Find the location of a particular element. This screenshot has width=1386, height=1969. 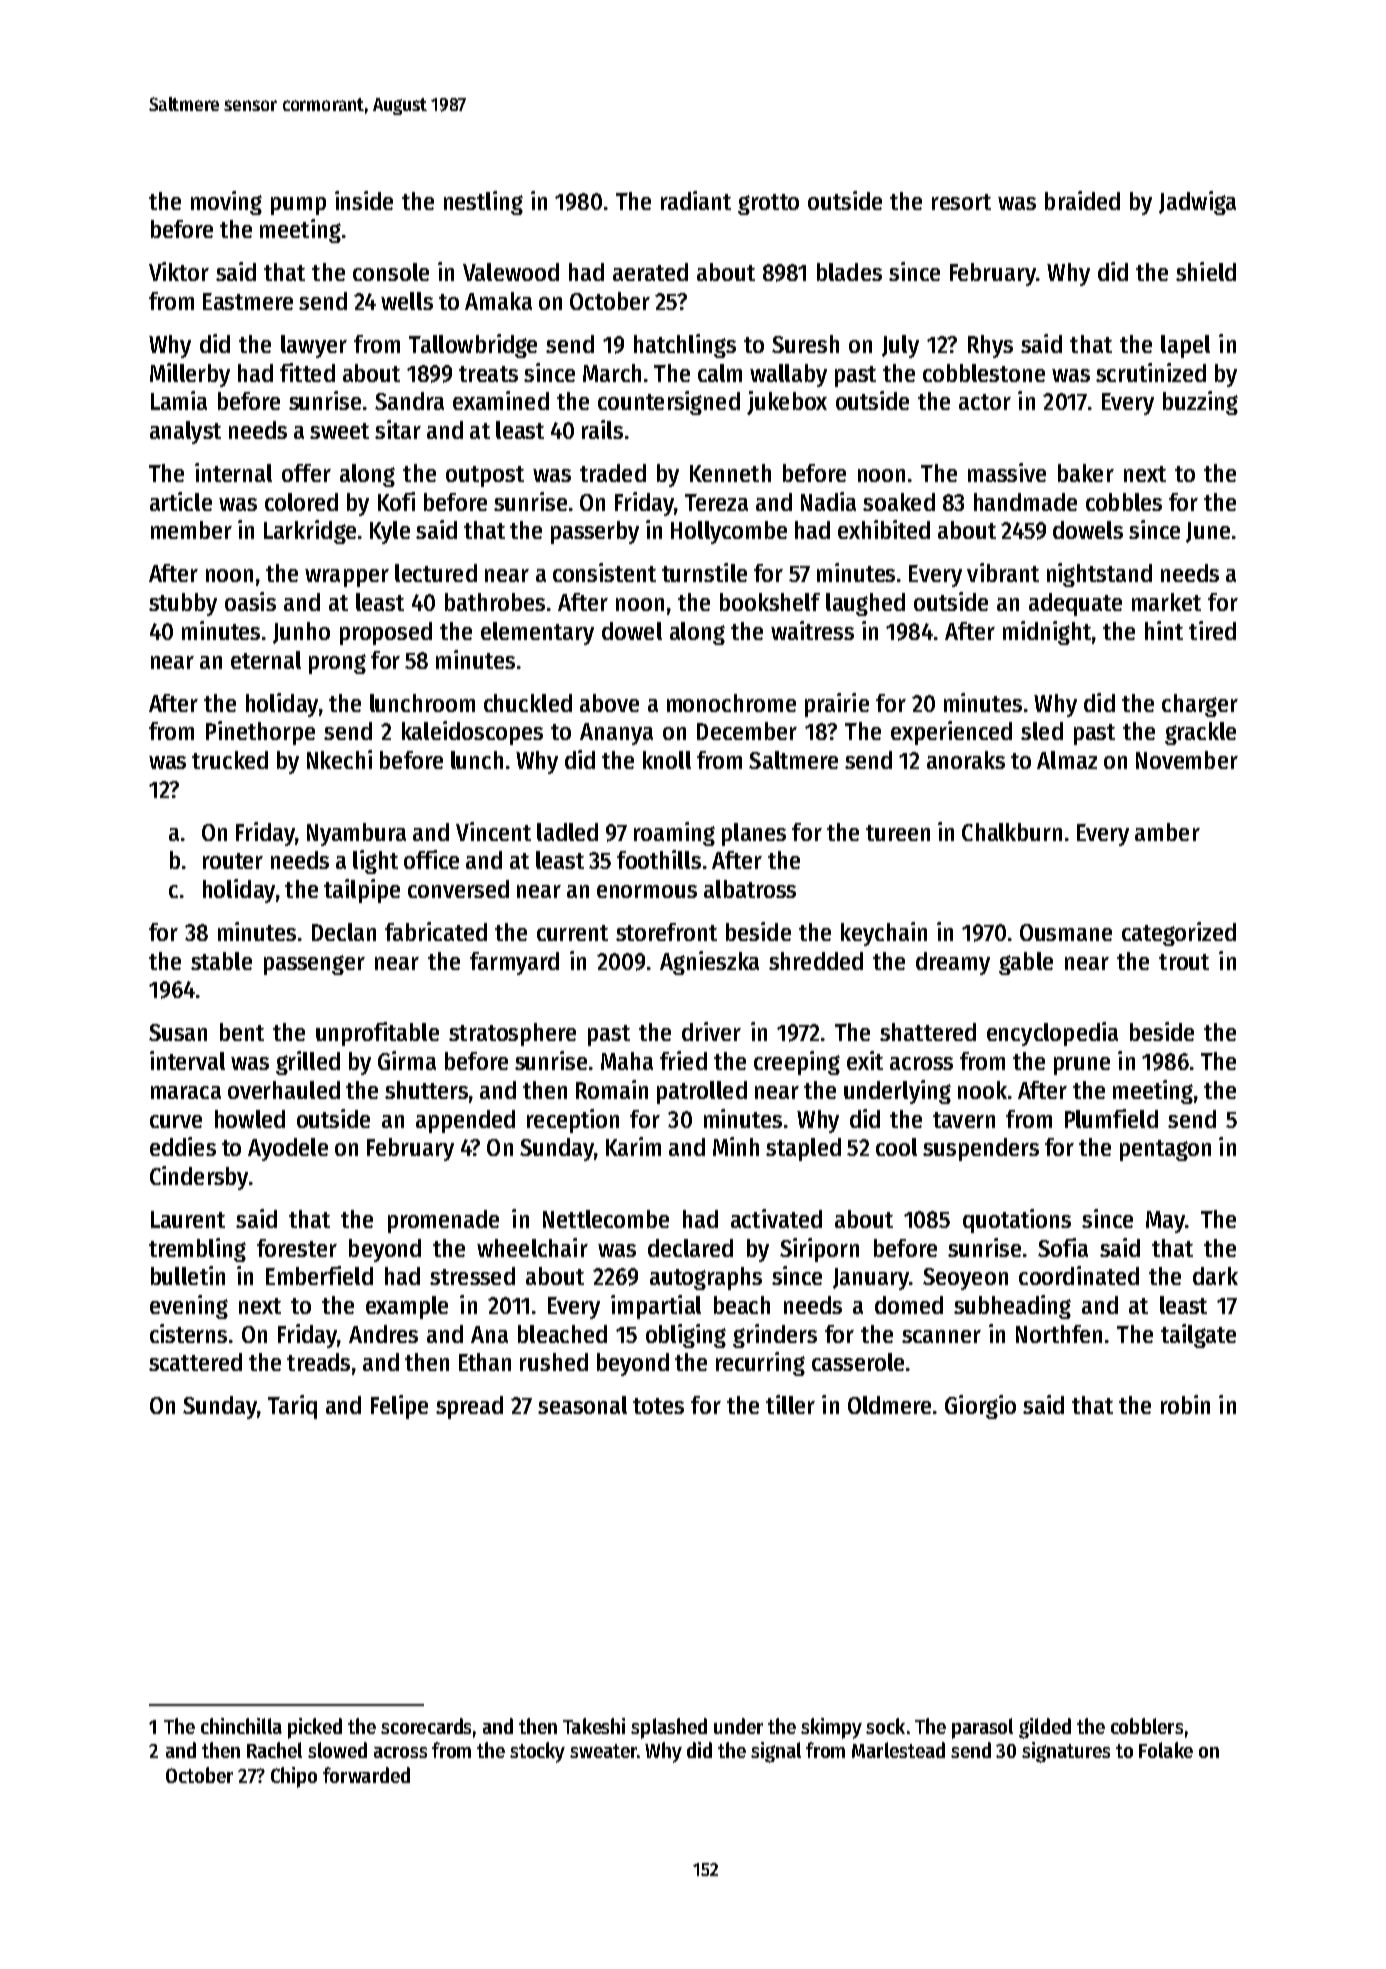

Felipe is located at coordinates (399, 1407).
